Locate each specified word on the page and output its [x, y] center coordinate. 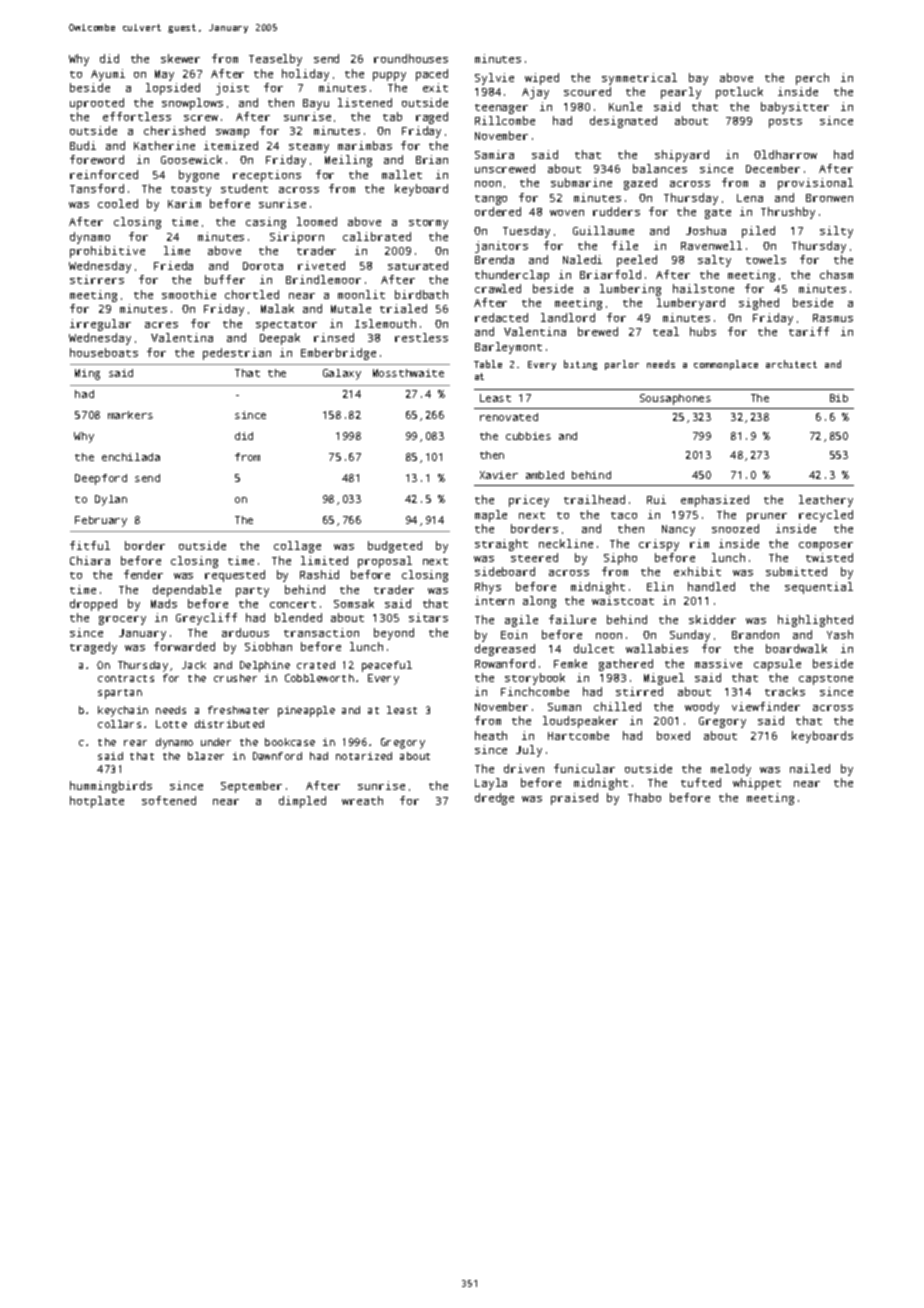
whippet [757, 784]
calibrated [377, 236]
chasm [836, 274]
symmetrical [639, 79]
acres [161, 325]
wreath [362, 800]
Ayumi [108, 75]
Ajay [535, 93]
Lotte [171, 724]
